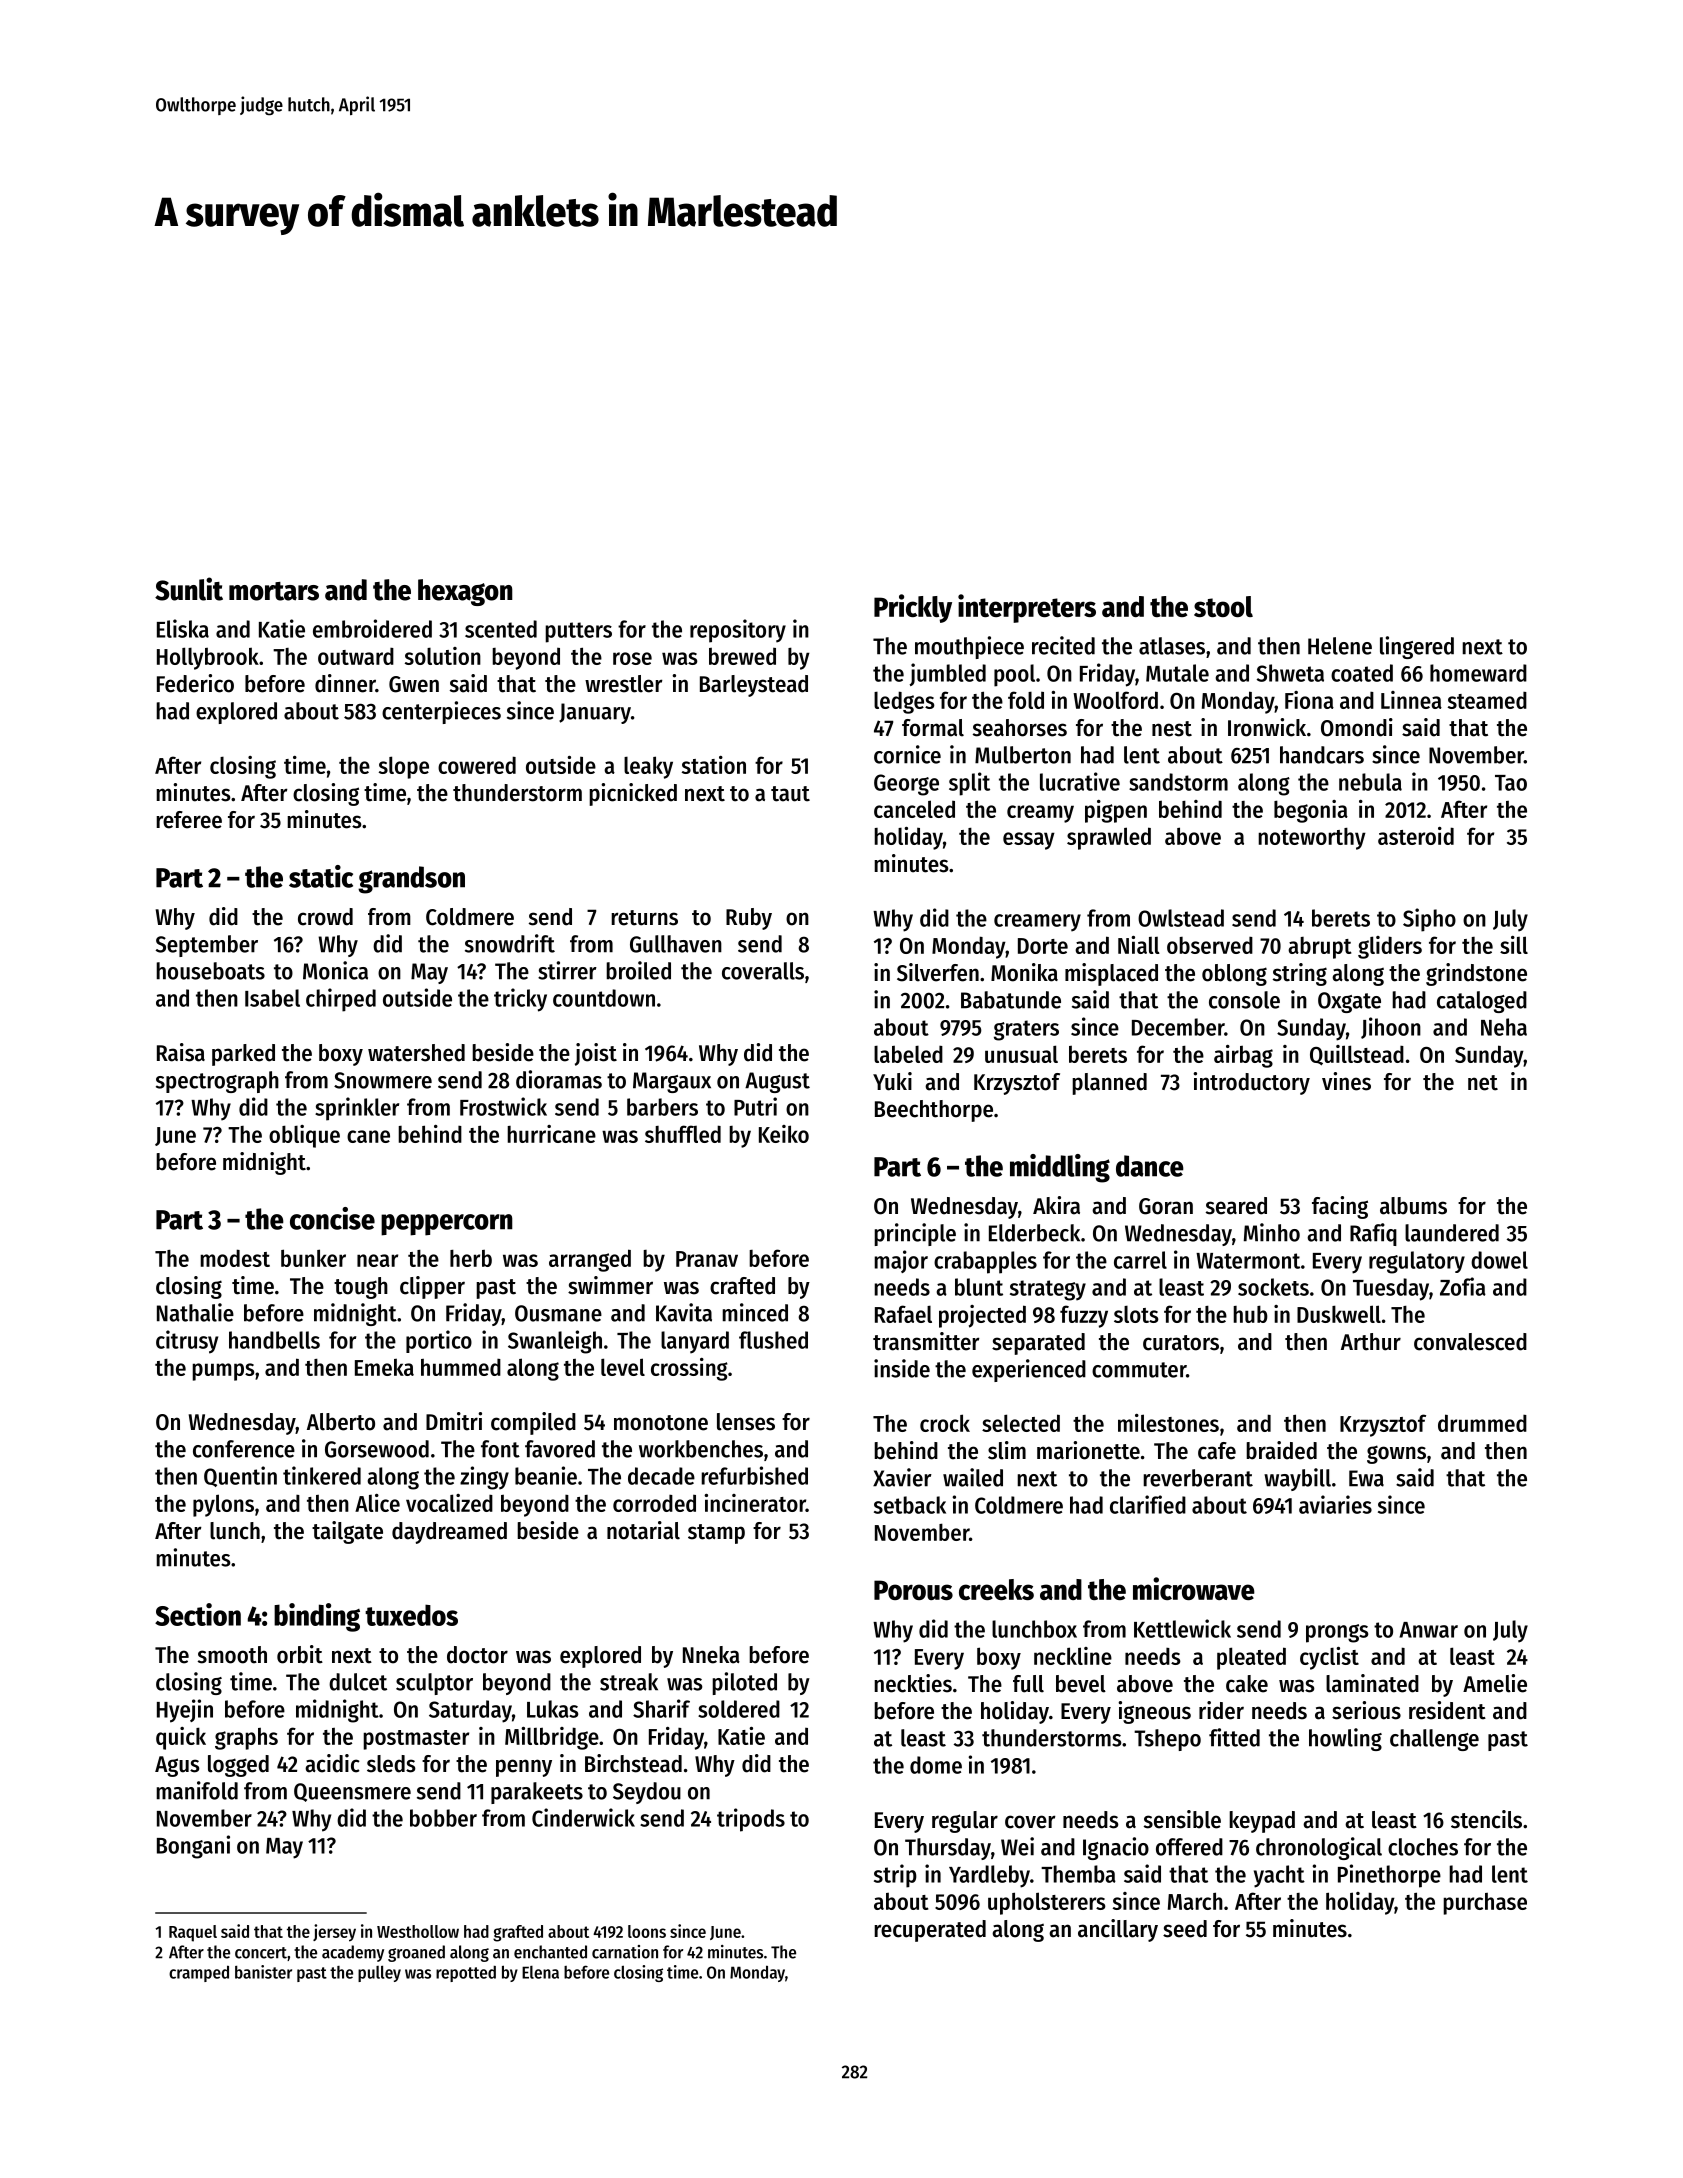  Describe the element at coordinates (1499, 1260) in the image. I see `dowel` at that location.
